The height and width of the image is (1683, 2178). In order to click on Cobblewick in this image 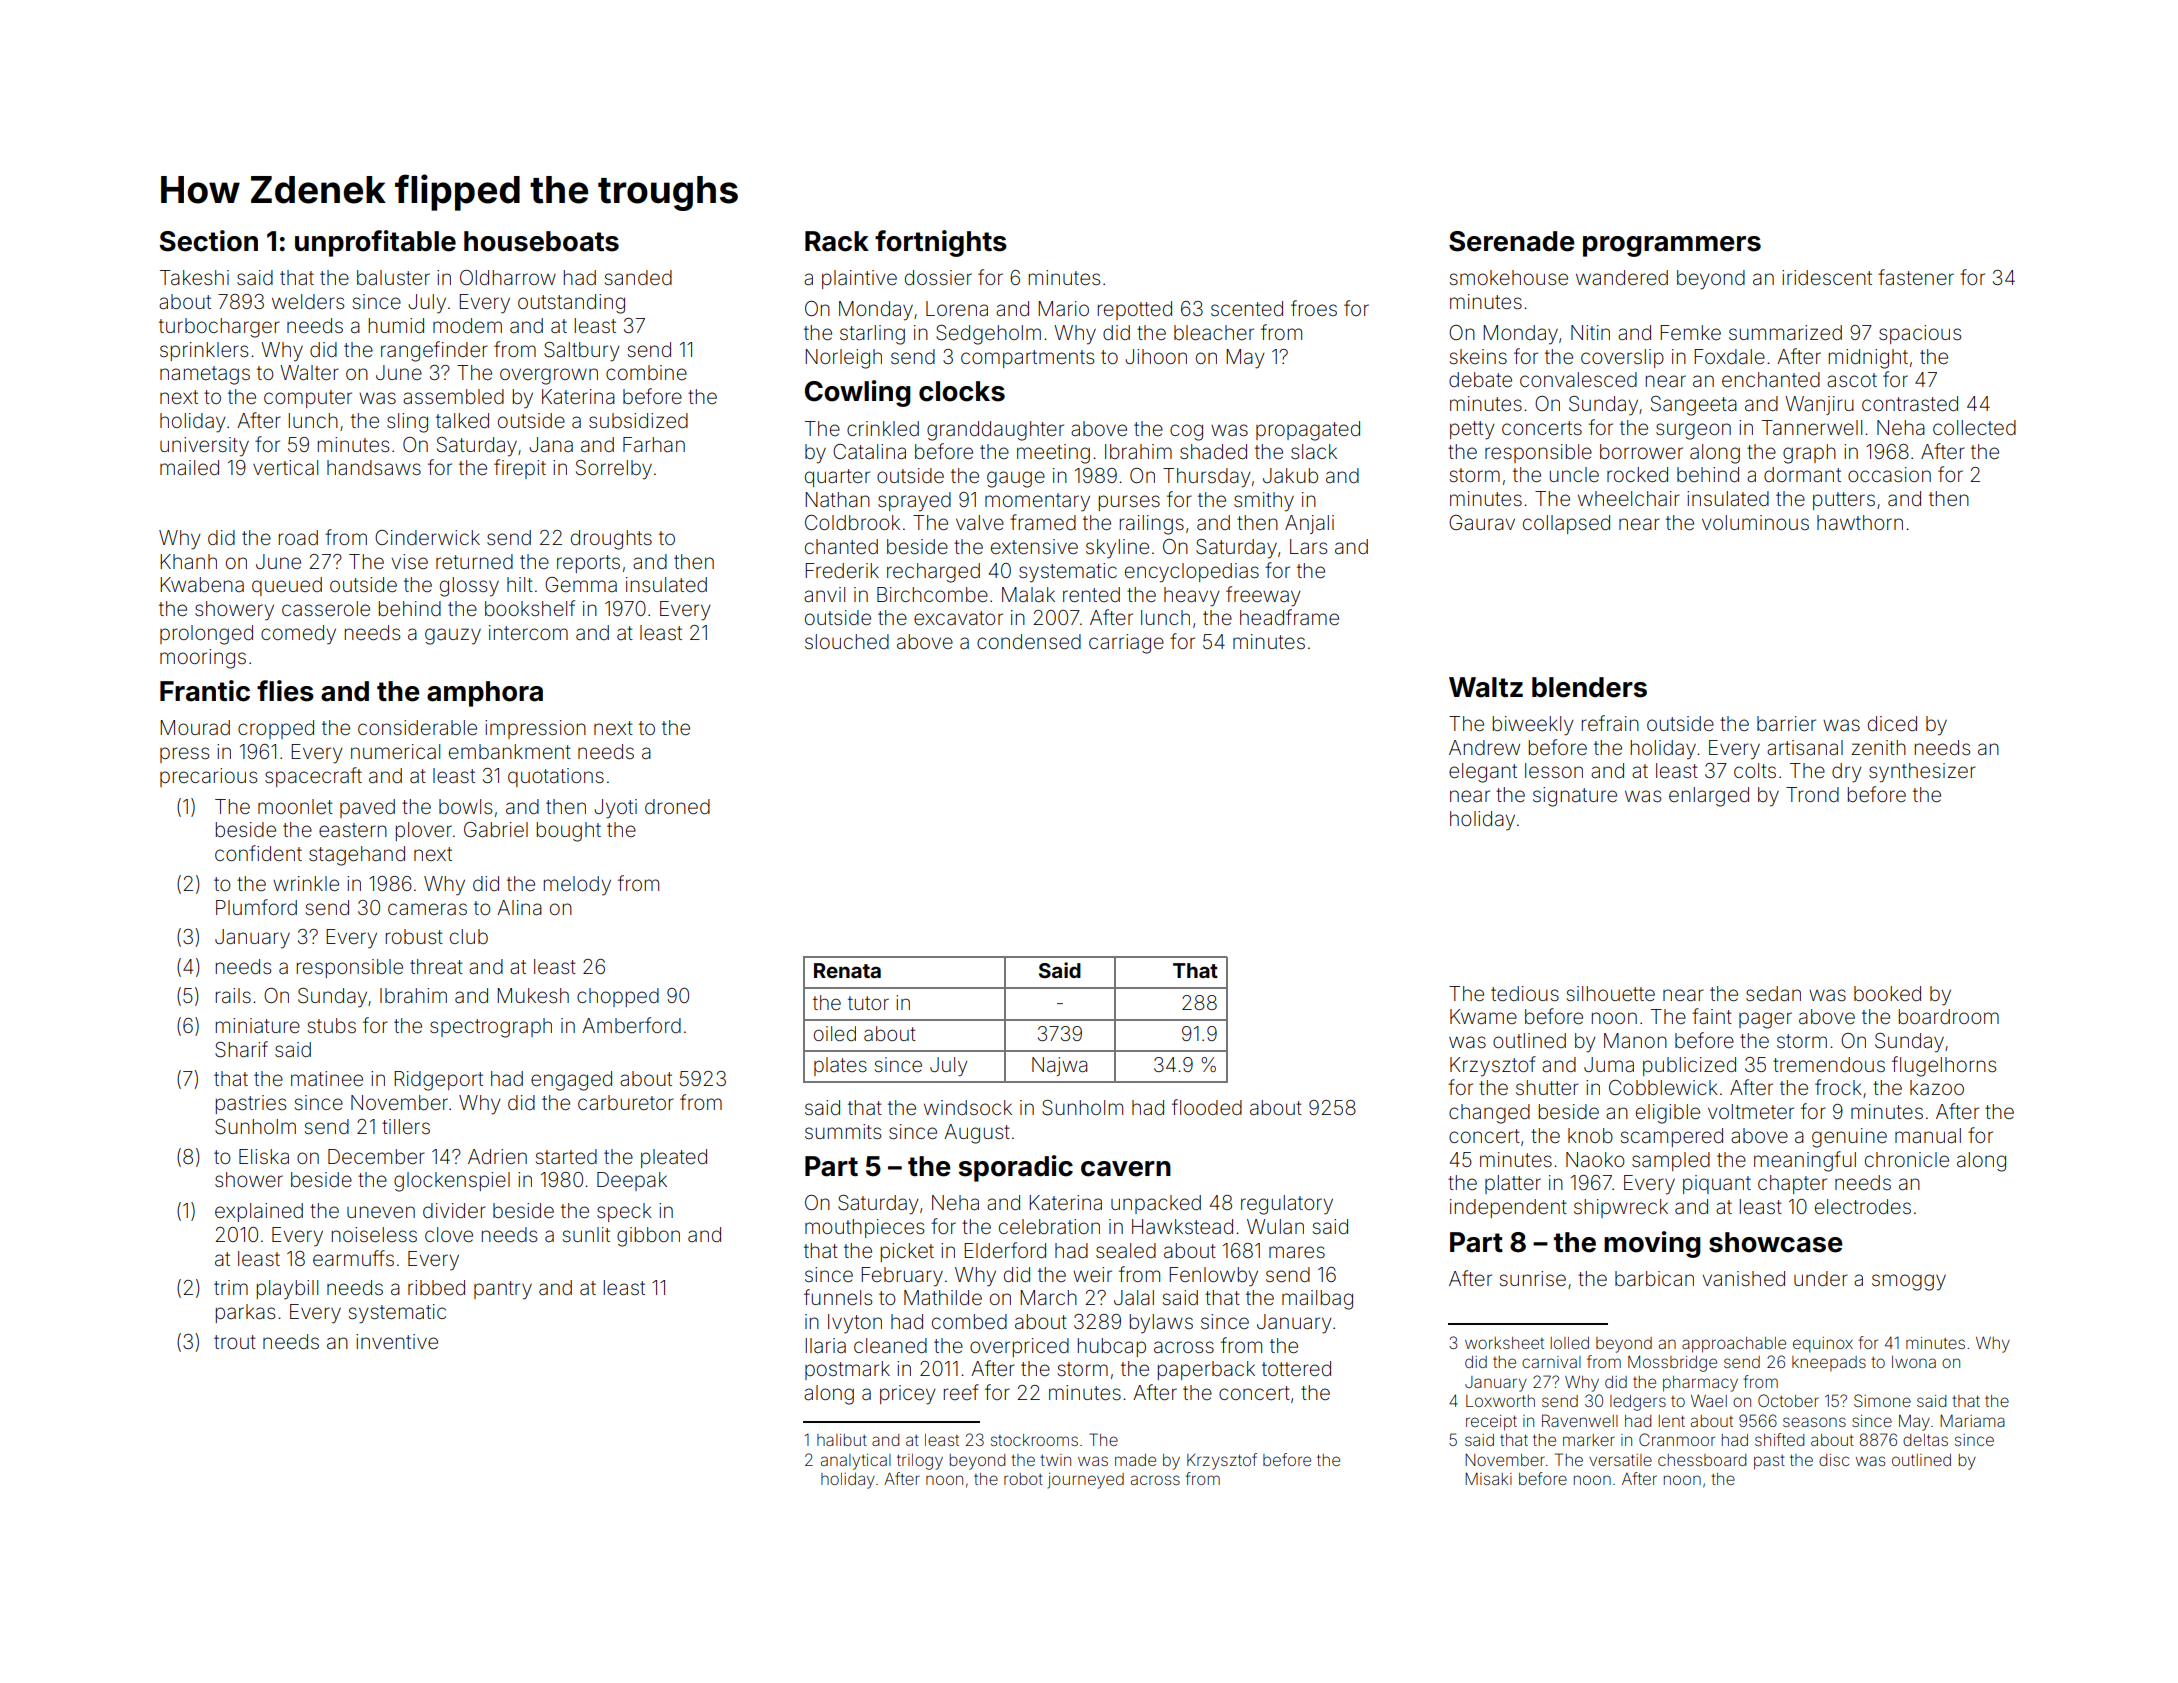, I will do `click(1663, 1087)`.
